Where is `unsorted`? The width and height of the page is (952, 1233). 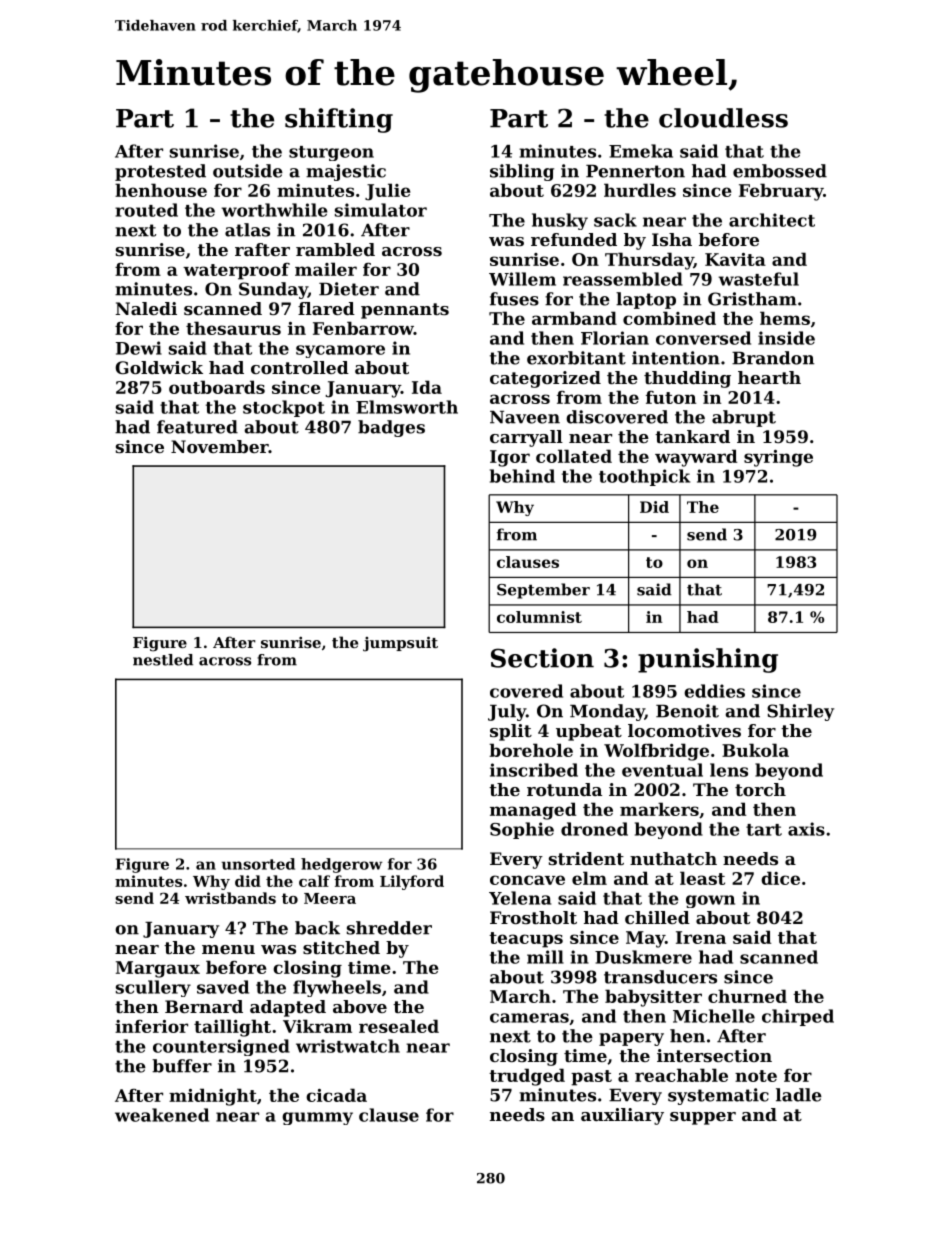
unsorted is located at coordinates (258, 864).
